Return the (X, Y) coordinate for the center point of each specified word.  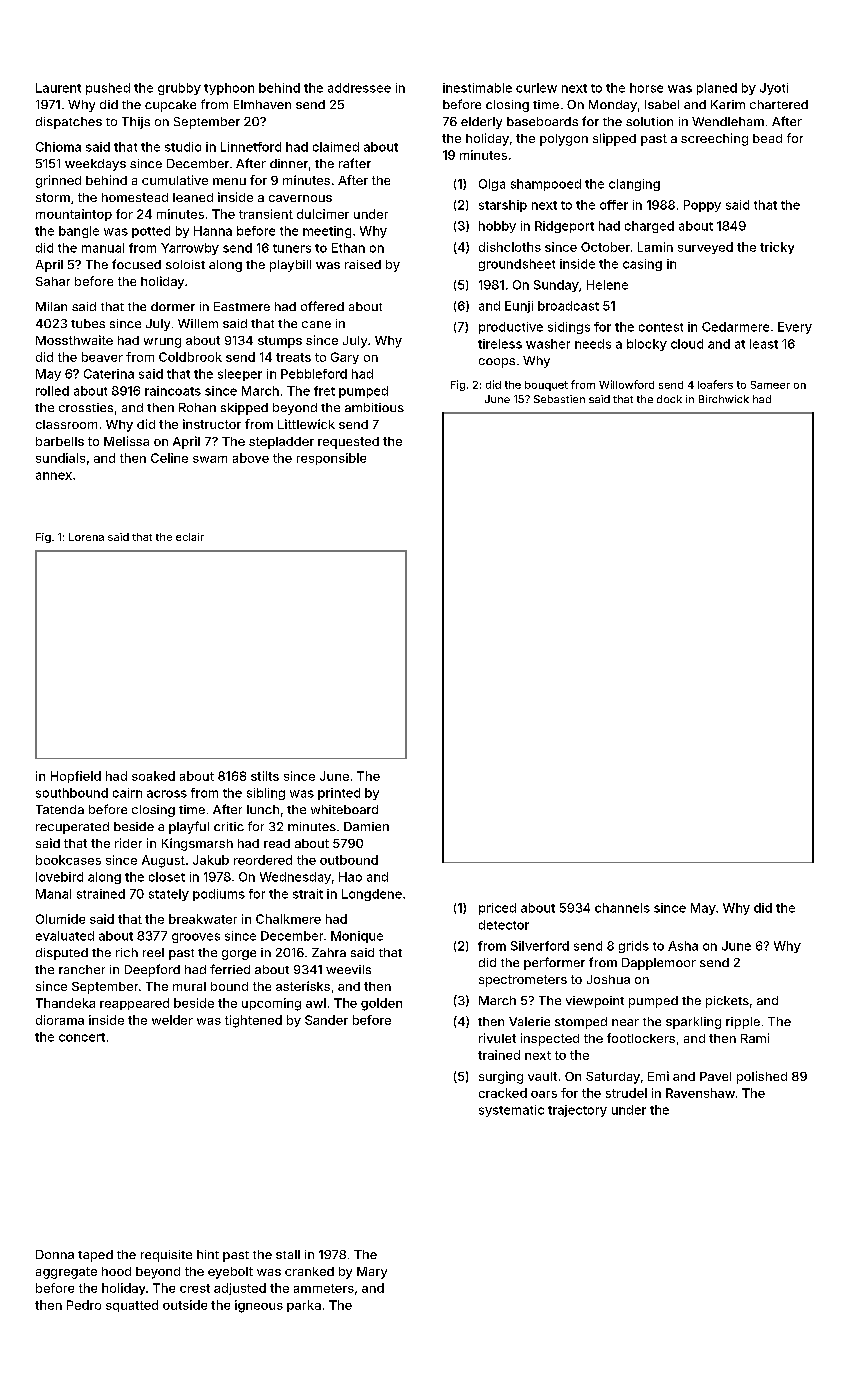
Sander (326, 1020)
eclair (190, 537)
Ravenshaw (700, 1093)
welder (172, 1020)
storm (53, 197)
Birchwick (724, 399)
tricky (777, 248)
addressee (359, 88)
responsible (331, 459)
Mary (372, 1273)
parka (304, 1306)
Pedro (84, 1305)
